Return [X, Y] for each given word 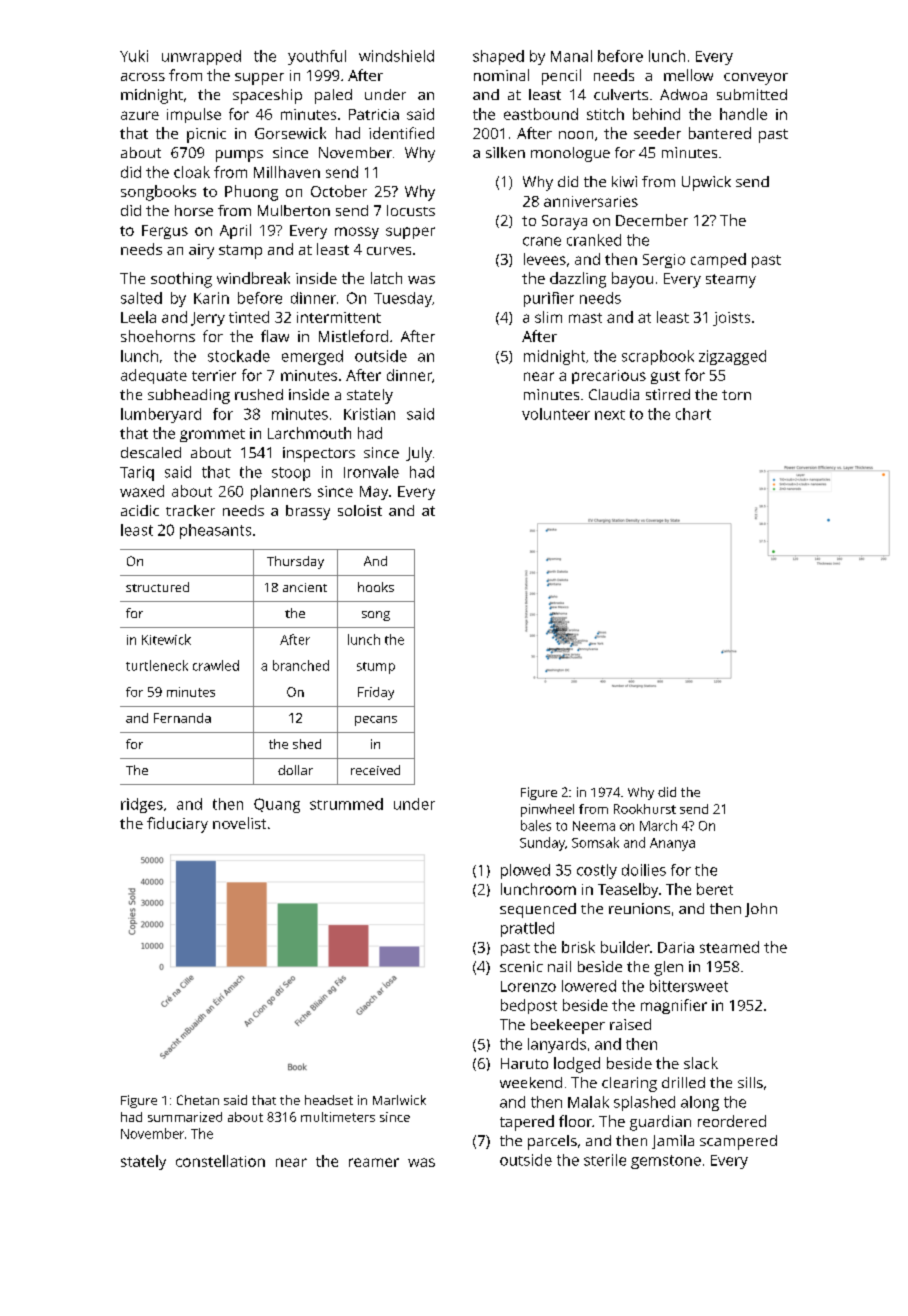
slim [548, 317]
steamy [731, 281]
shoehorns [158, 336]
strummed [346, 804]
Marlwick [399, 1100]
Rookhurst [645, 809]
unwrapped [201, 57]
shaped [498, 57]
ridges [142, 805]
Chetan [198, 1100]
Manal [571, 56]
